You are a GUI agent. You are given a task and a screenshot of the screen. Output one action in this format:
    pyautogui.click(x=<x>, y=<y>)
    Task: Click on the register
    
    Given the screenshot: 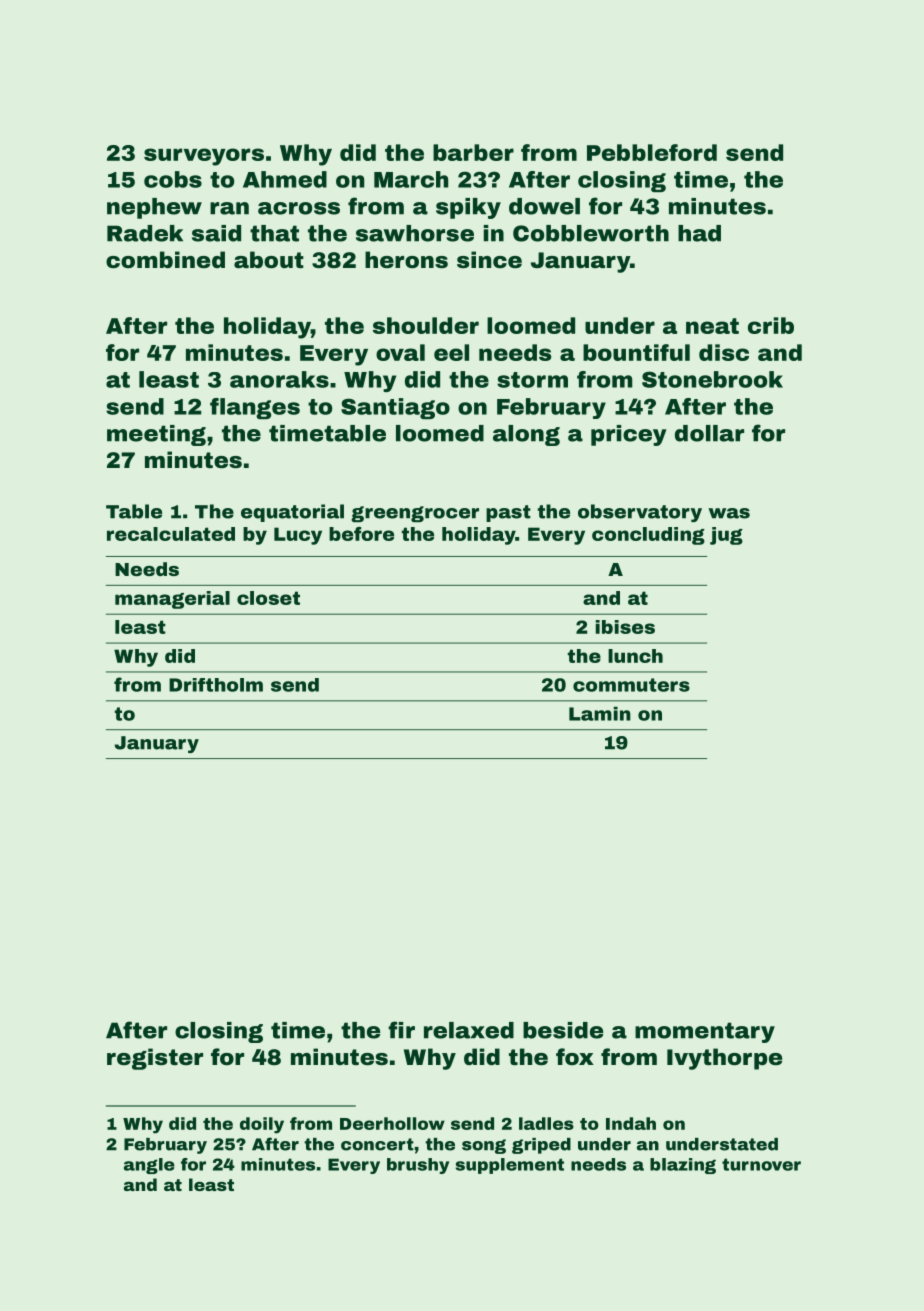 What is the action you would take?
    pyautogui.click(x=155, y=1059)
